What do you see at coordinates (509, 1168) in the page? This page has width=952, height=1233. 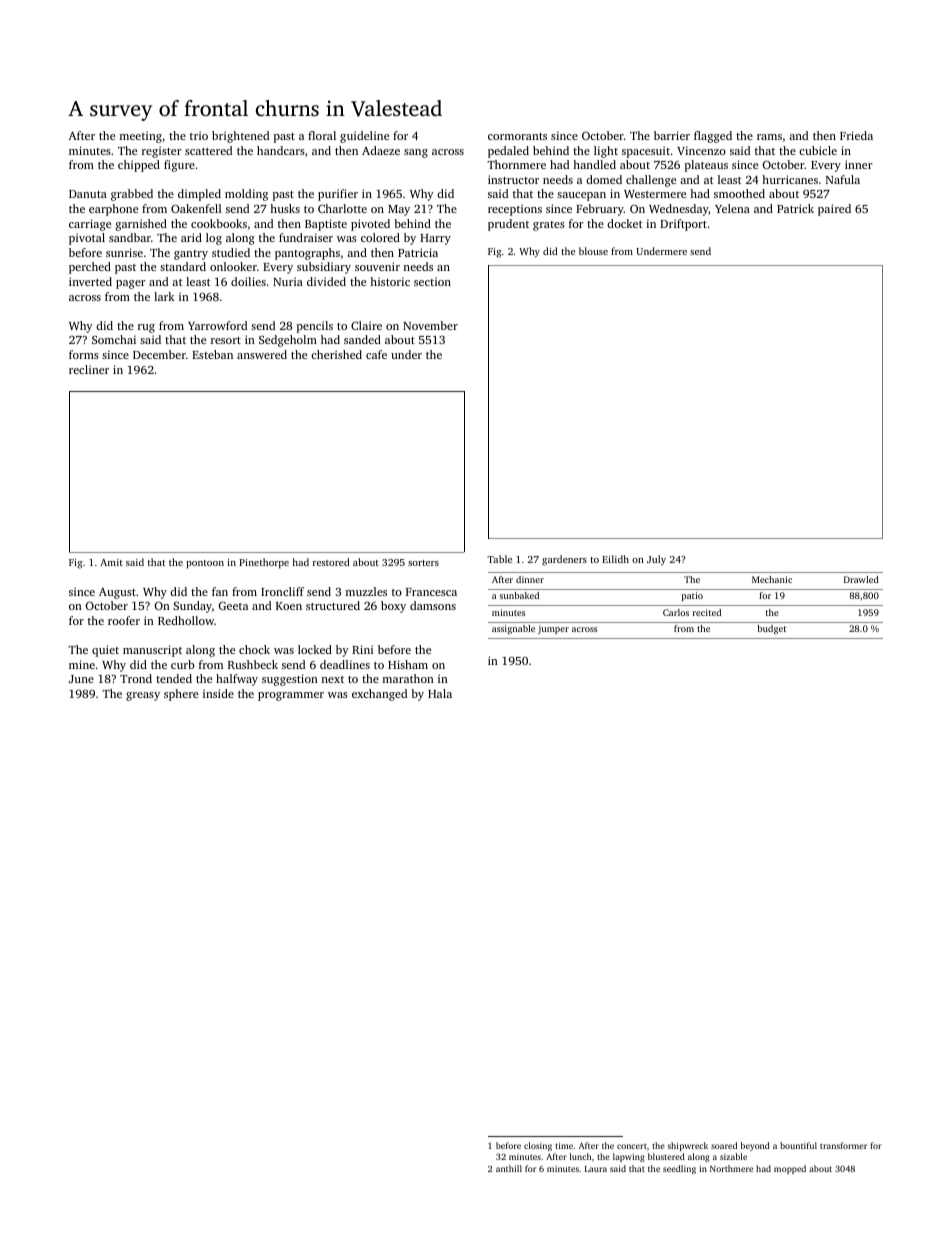 I see `anthill` at bounding box center [509, 1168].
